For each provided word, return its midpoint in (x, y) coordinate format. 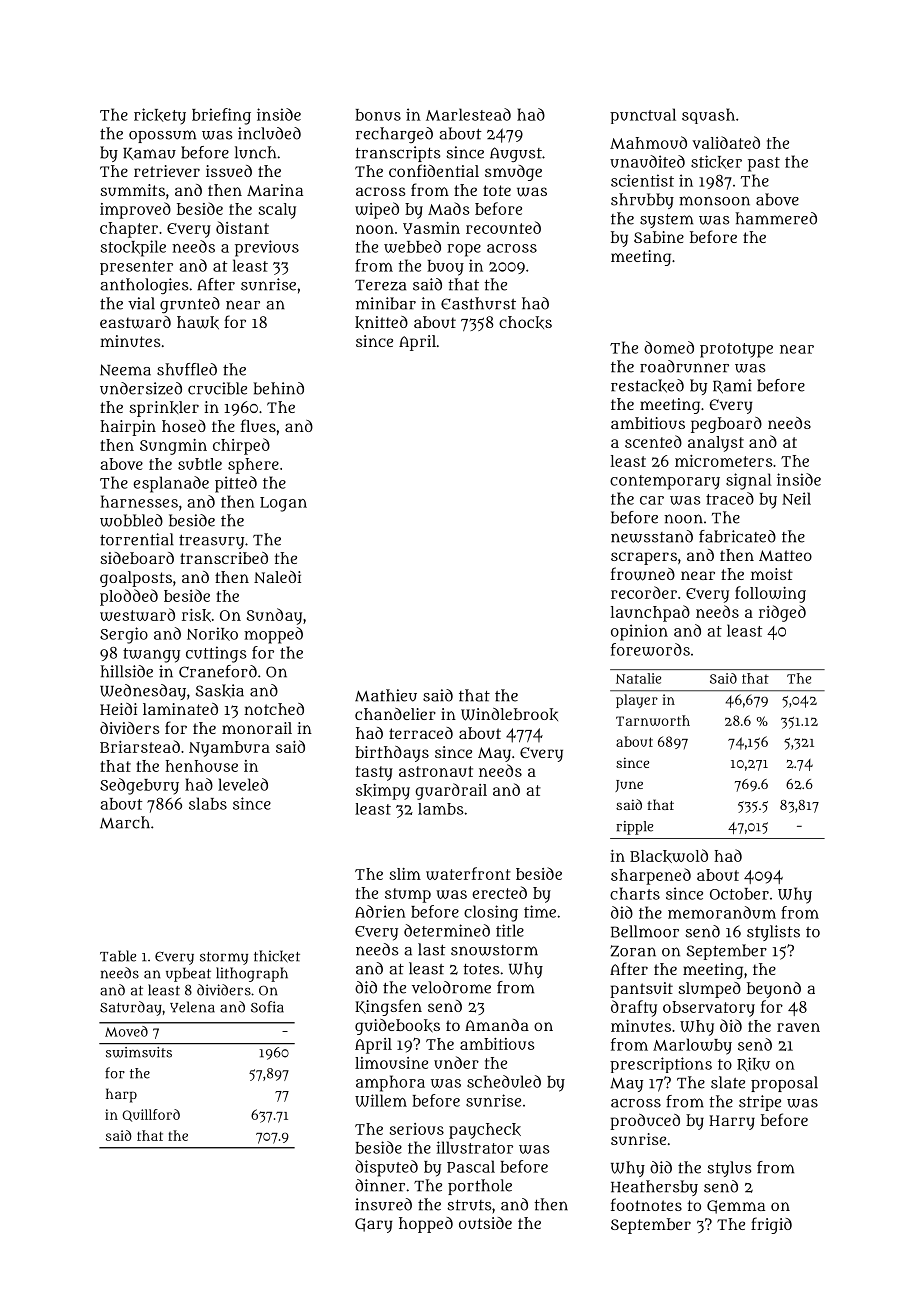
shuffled (187, 369)
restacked (647, 386)
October (739, 894)
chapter (129, 230)
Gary (373, 1225)
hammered (776, 218)
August (516, 154)
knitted (381, 322)
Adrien (380, 911)
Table (118, 956)
